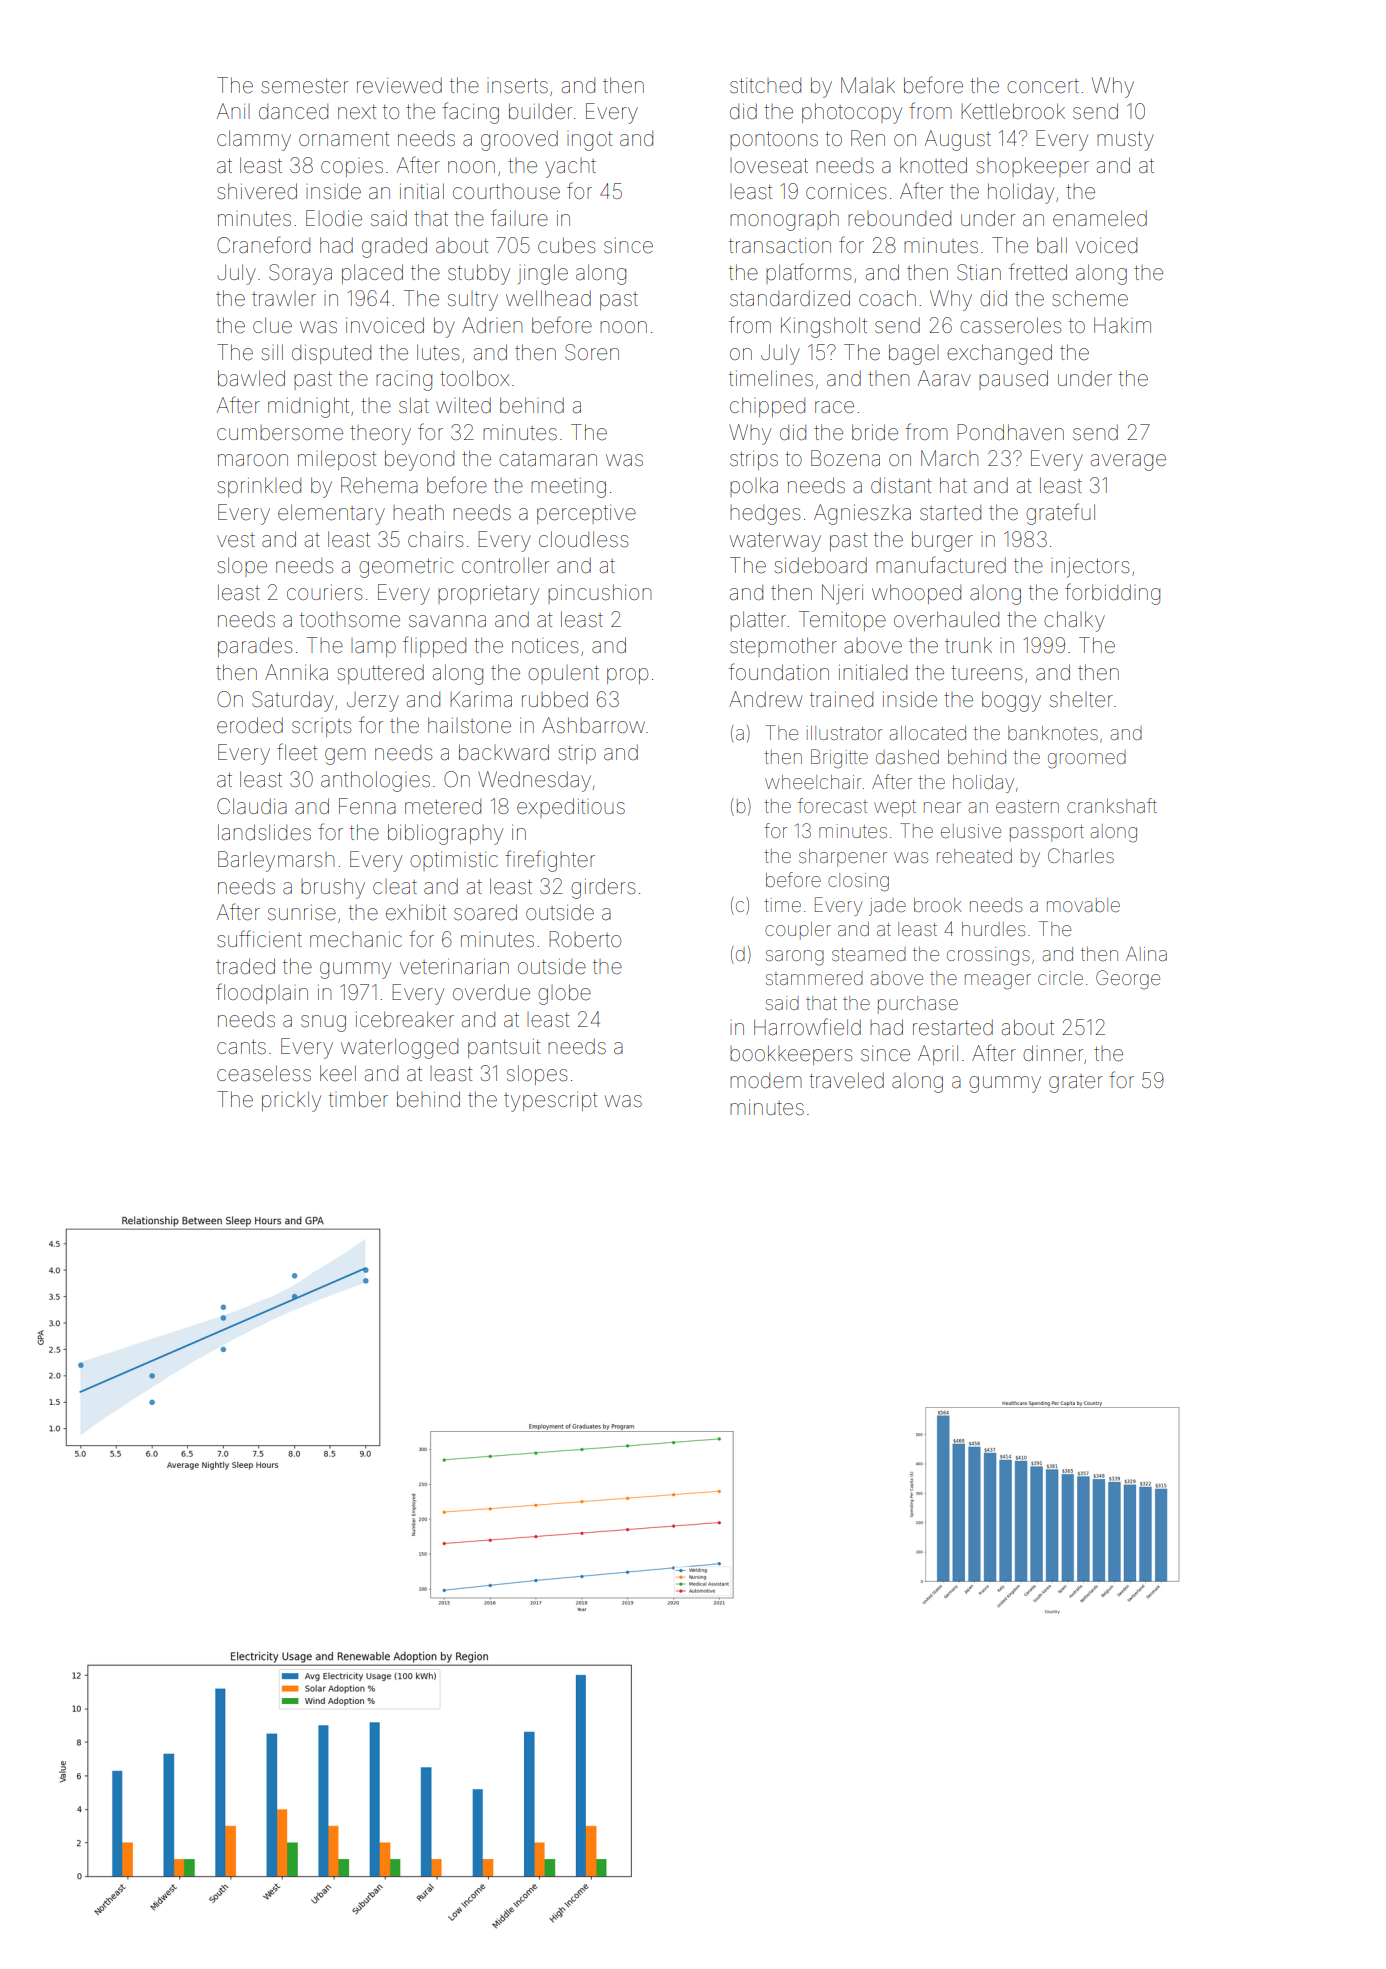 This page has width=1386, height=1969. What do you see at coordinates (843, 858) in the page?
I see `sharpener` at bounding box center [843, 858].
